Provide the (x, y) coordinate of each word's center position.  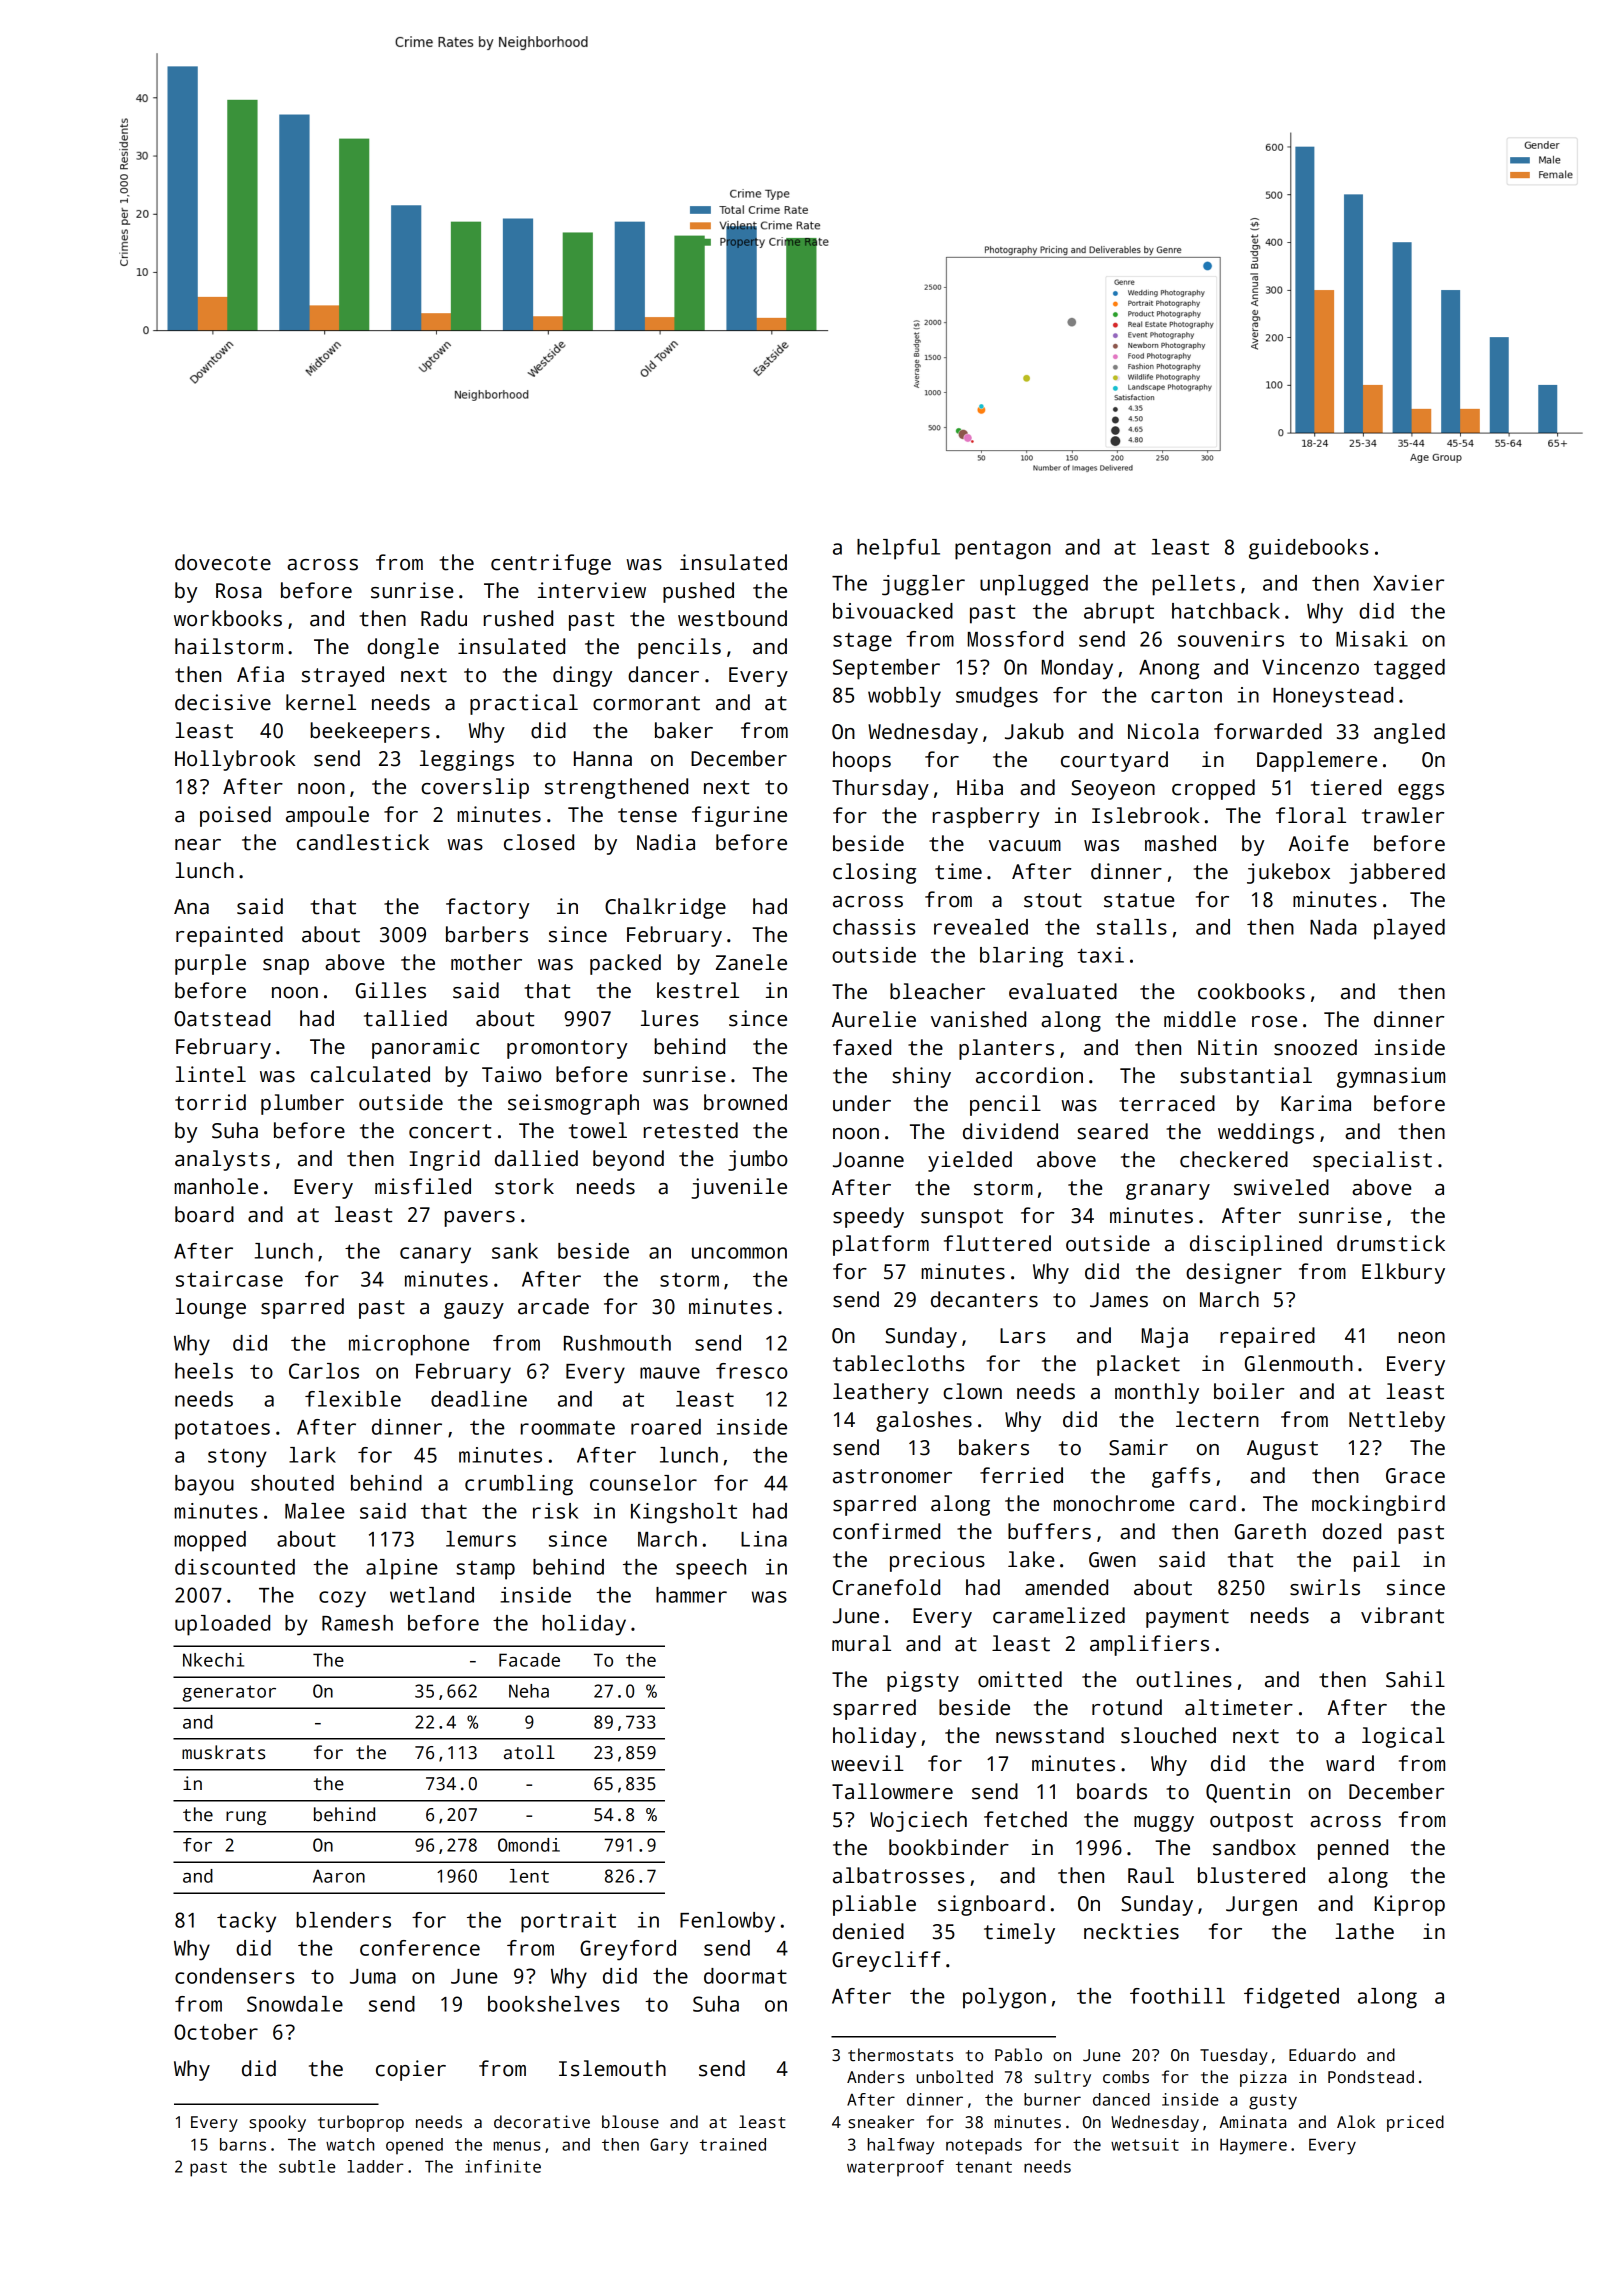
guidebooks (1308, 549)
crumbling (519, 1485)
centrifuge (551, 564)
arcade (553, 1306)
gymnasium (1391, 1077)
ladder (375, 2166)
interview (592, 590)
